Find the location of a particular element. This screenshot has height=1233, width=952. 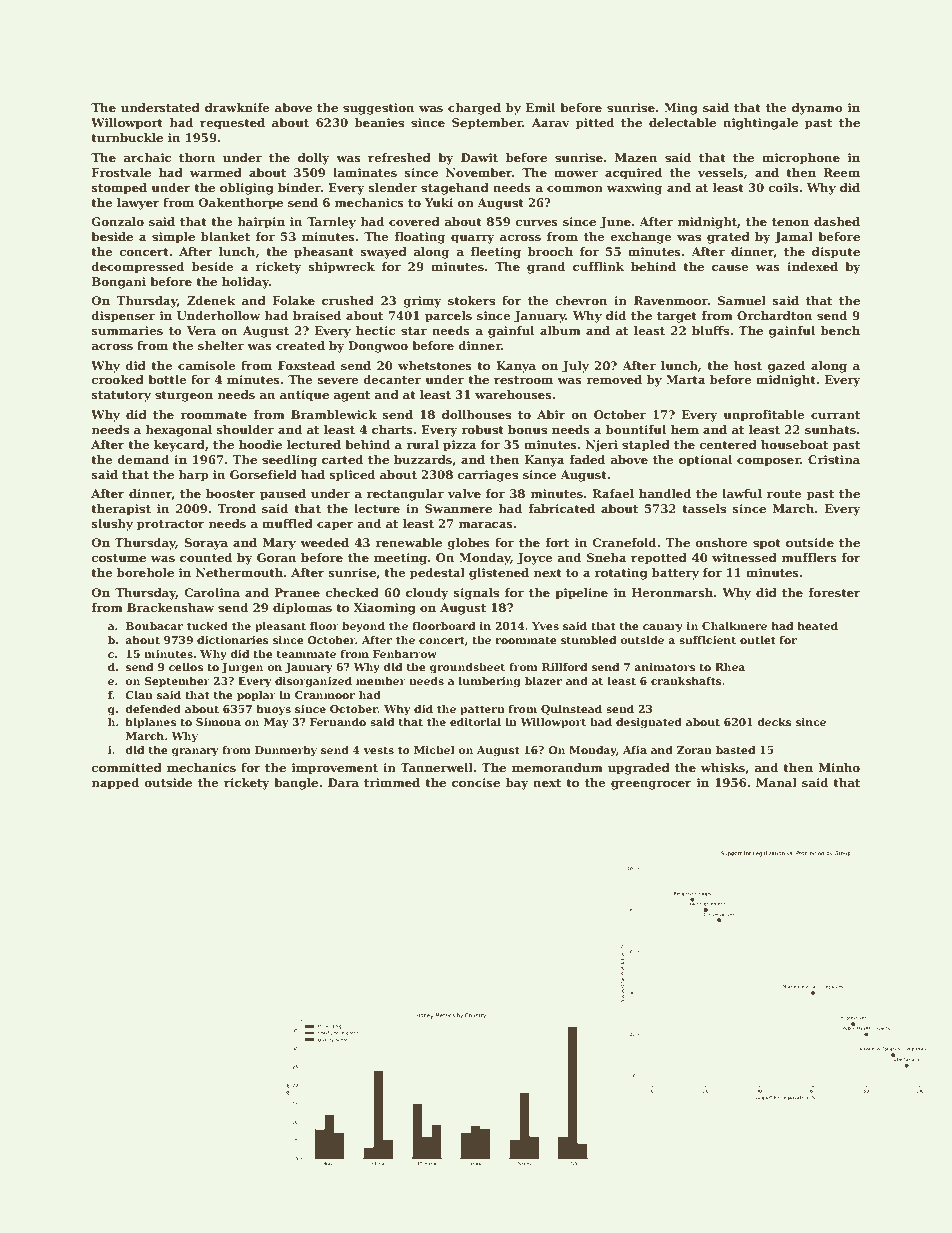

warmed is located at coordinates (216, 172).
